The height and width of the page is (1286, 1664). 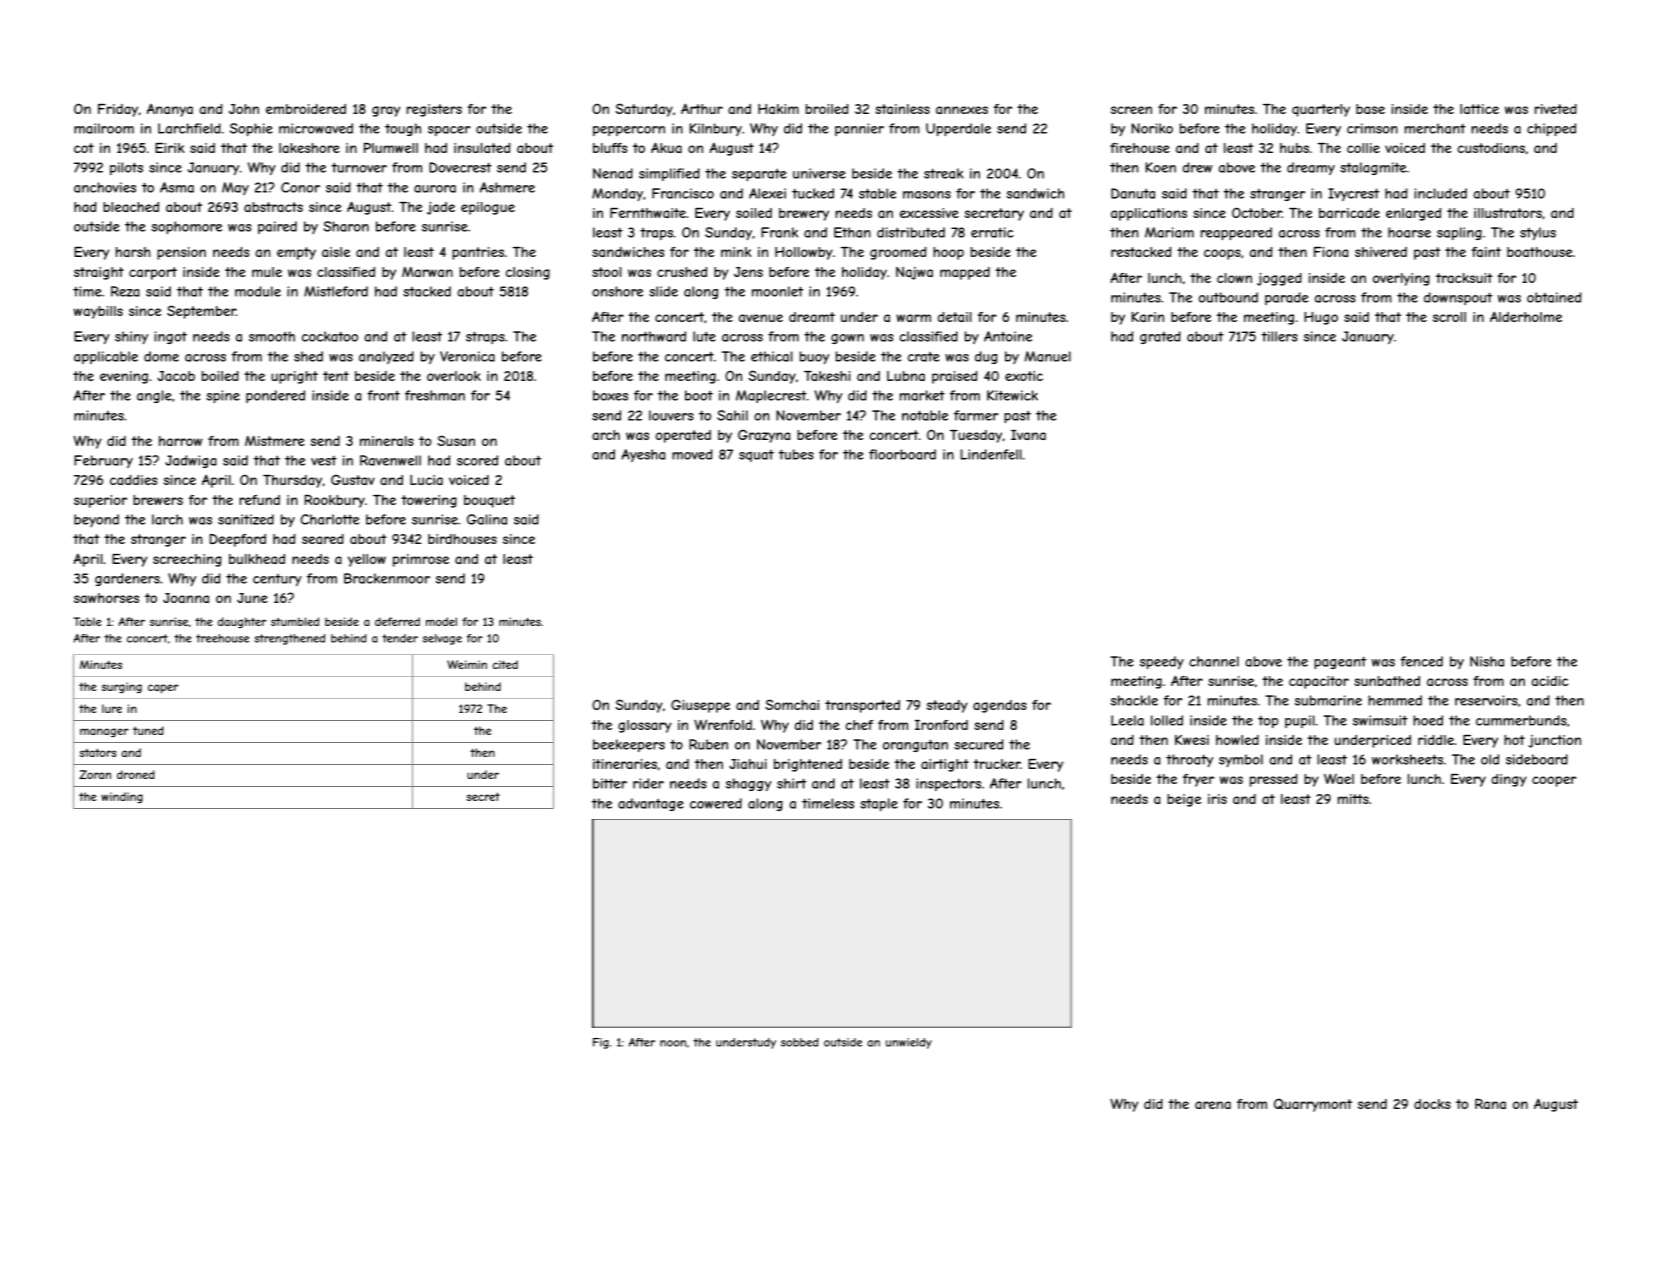 I want to click on smooth, so click(x=272, y=336).
